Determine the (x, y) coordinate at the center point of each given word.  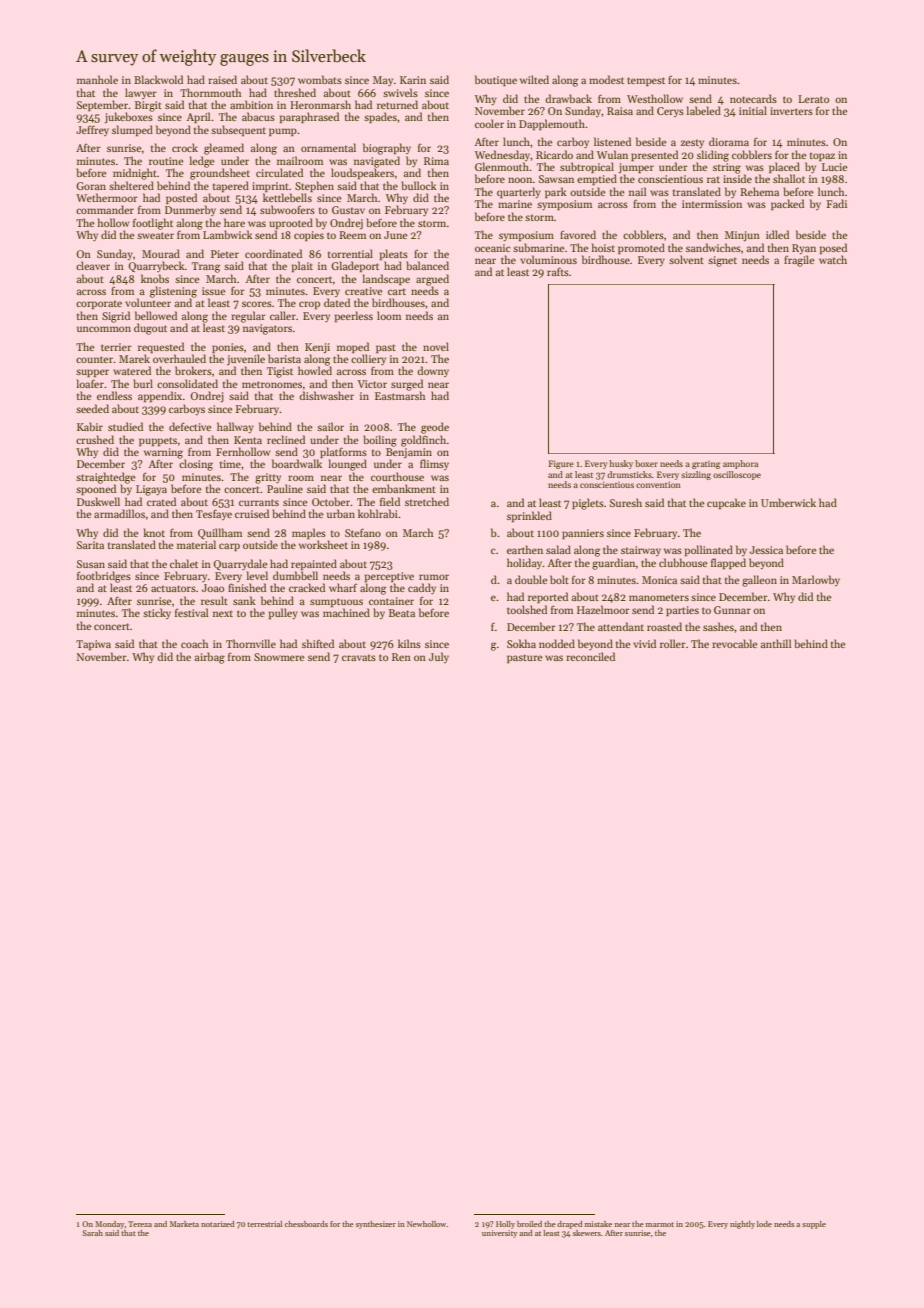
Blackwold (158, 79)
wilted (534, 79)
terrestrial (264, 1224)
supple (814, 1225)
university (499, 1234)
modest (606, 79)
